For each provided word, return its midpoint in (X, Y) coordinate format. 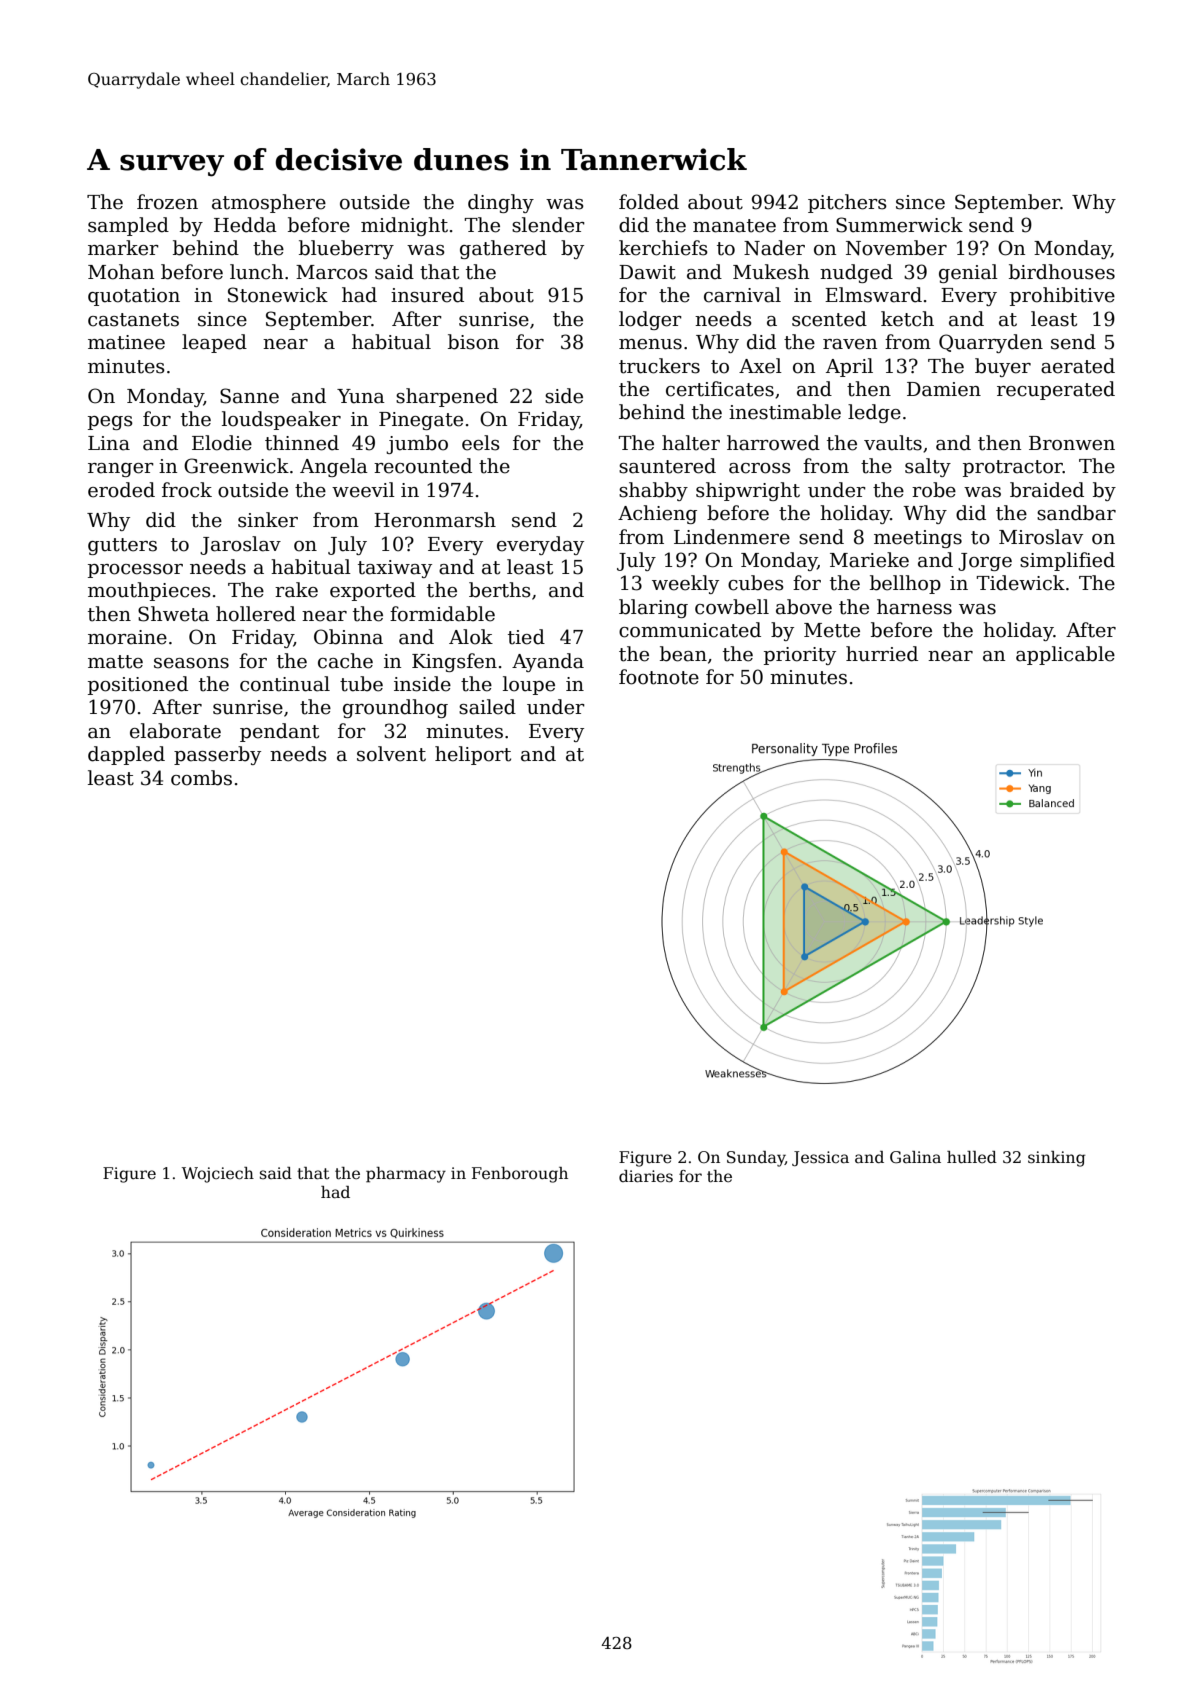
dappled (126, 755)
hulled (972, 1157)
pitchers (847, 203)
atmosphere (269, 203)
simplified (1067, 561)
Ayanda (548, 662)
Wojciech (218, 1175)
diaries (646, 1176)
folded (649, 202)
